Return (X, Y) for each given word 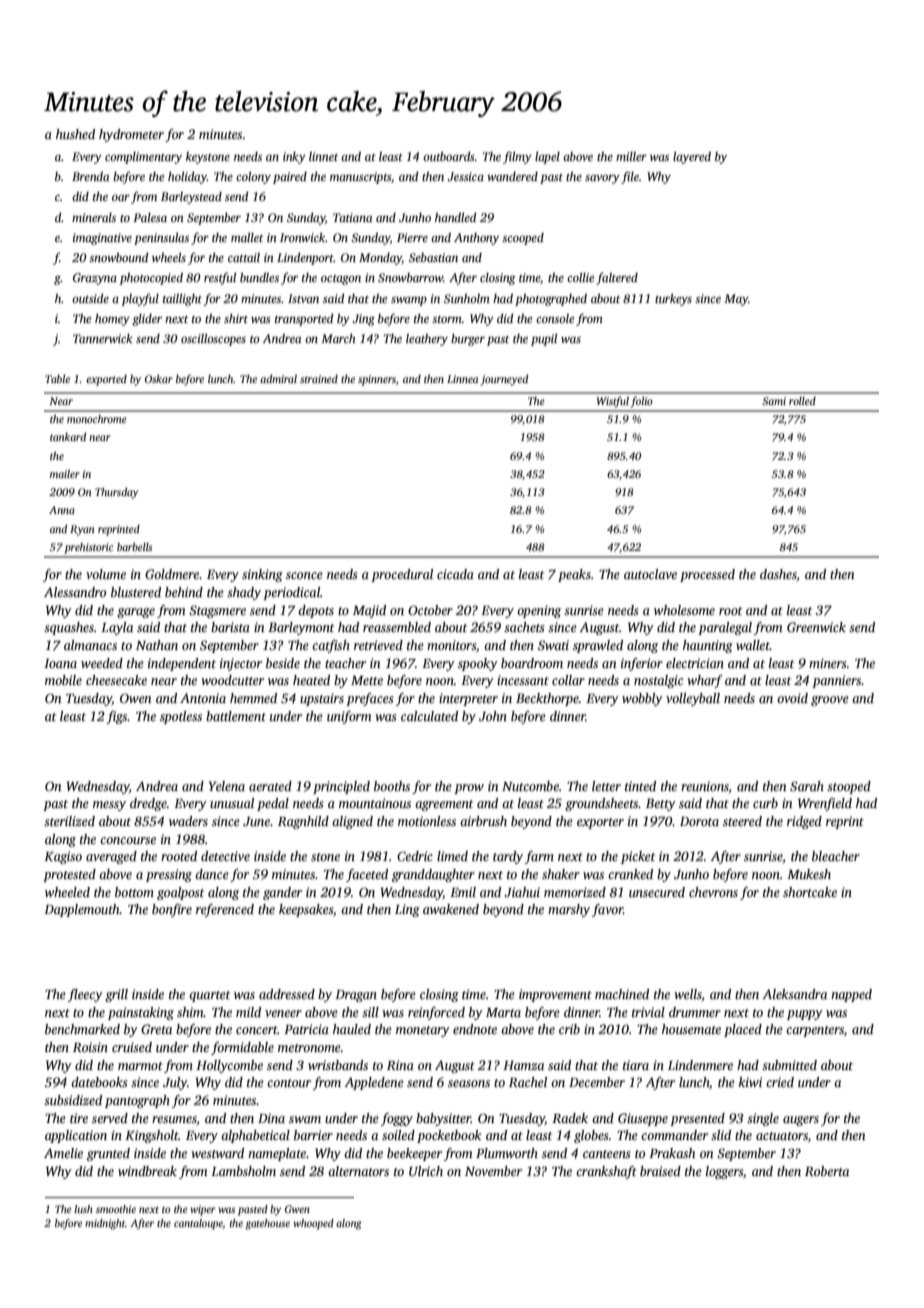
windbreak (147, 1171)
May (736, 300)
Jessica (465, 176)
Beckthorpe (547, 699)
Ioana (60, 663)
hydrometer (131, 135)
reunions (705, 786)
